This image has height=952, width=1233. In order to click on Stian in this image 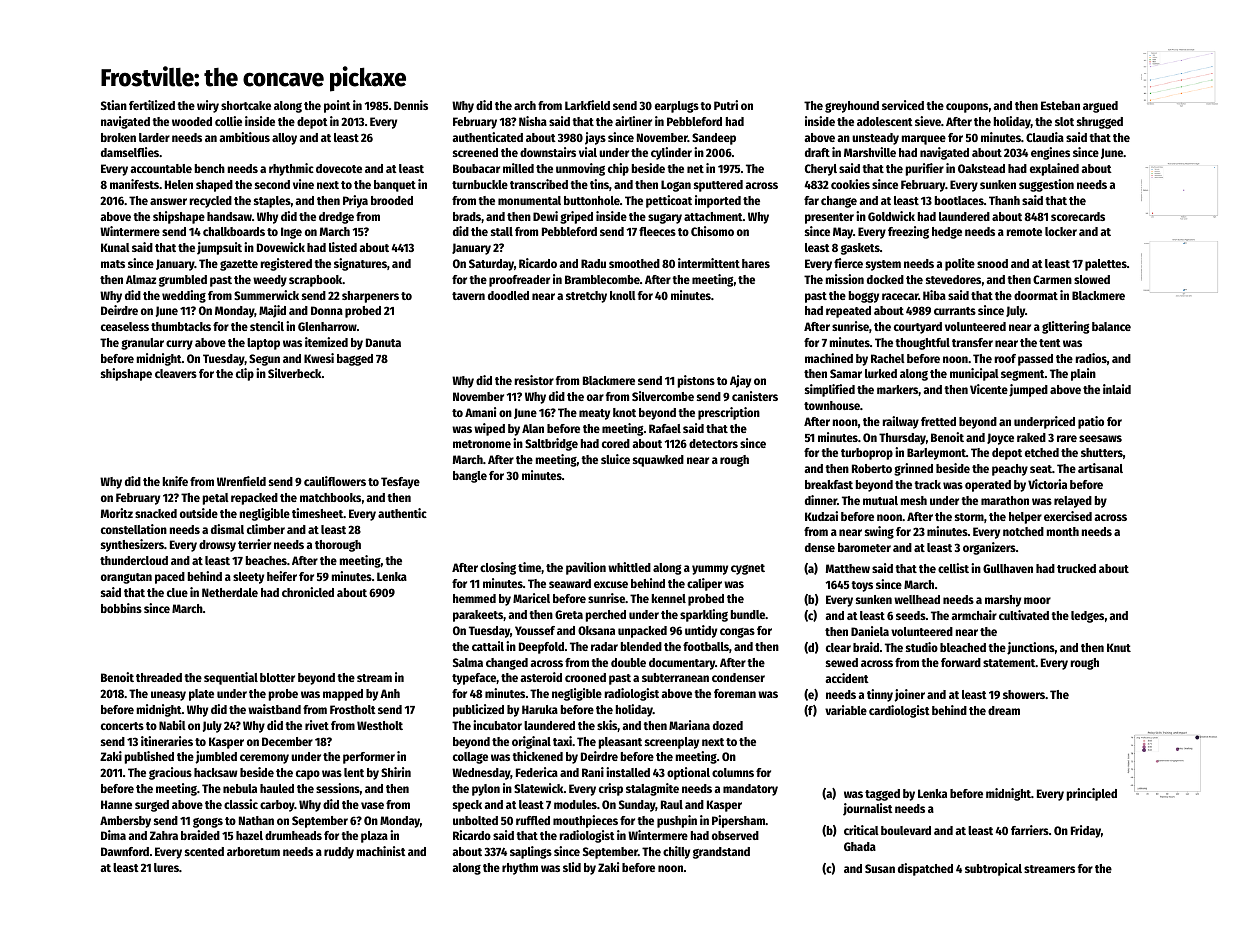, I will do `click(114, 105)`.
